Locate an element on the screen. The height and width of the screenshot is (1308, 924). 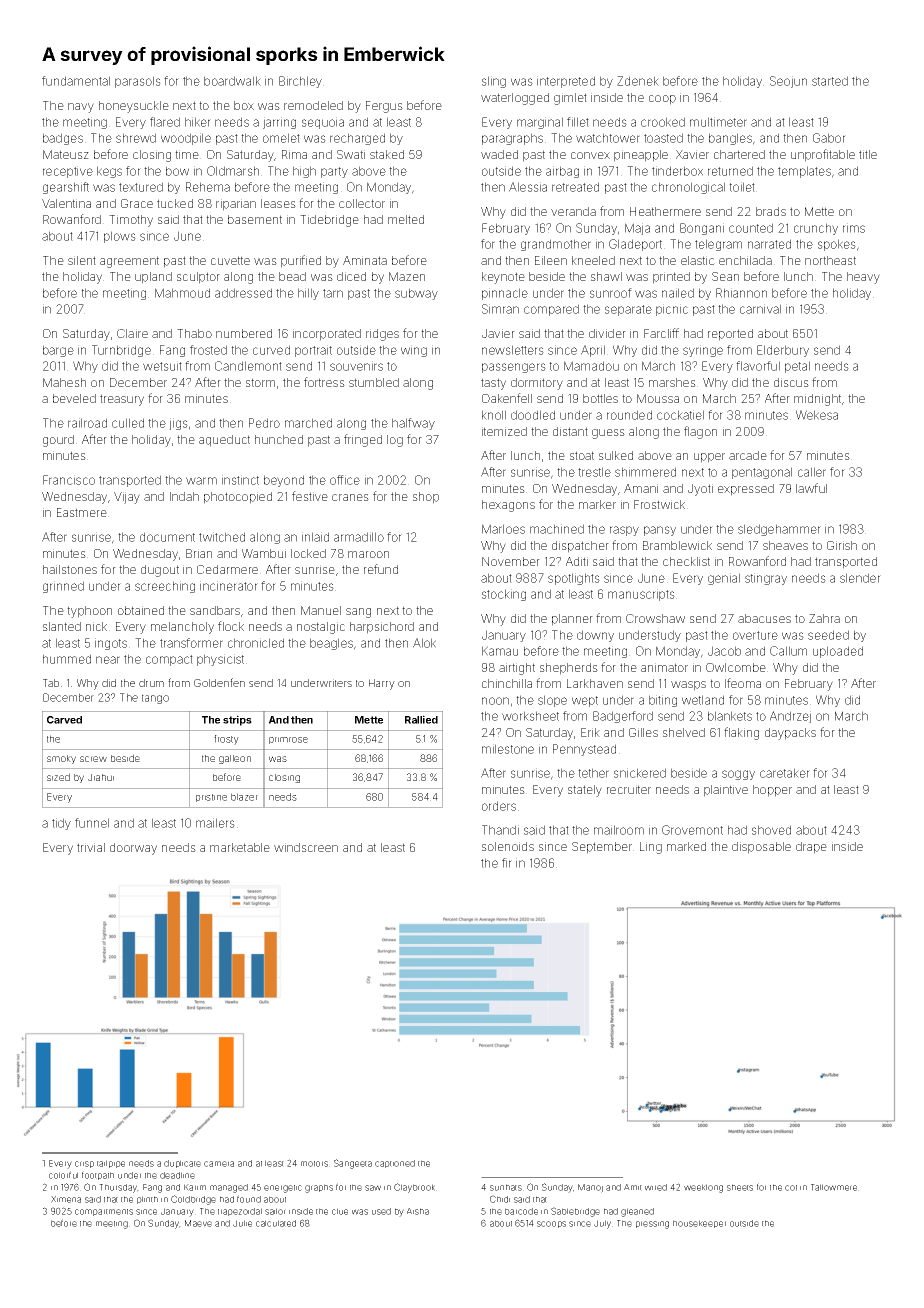
stoat is located at coordinates (582, 455).
